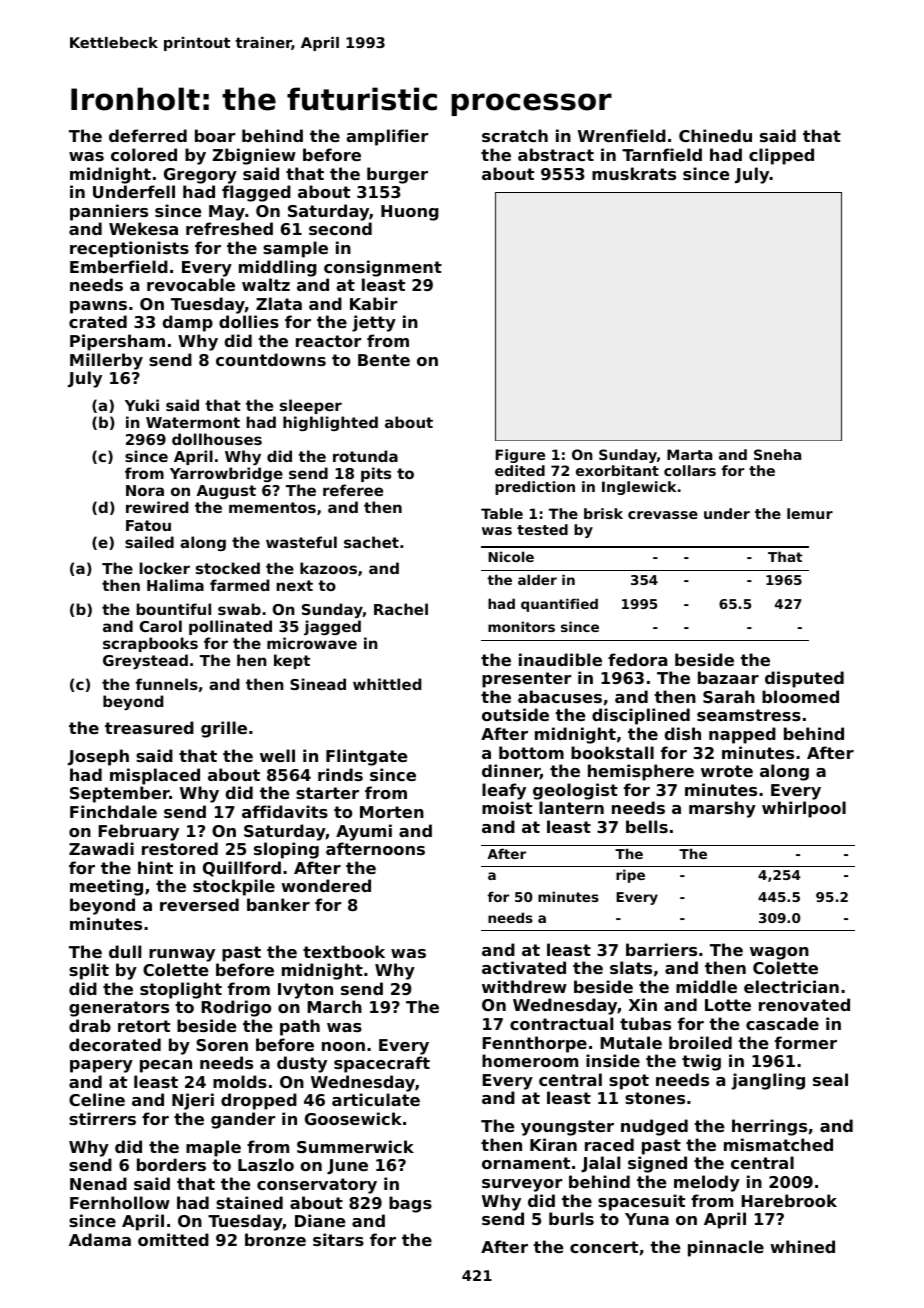  I want to click on middle, so click(706, 986).
